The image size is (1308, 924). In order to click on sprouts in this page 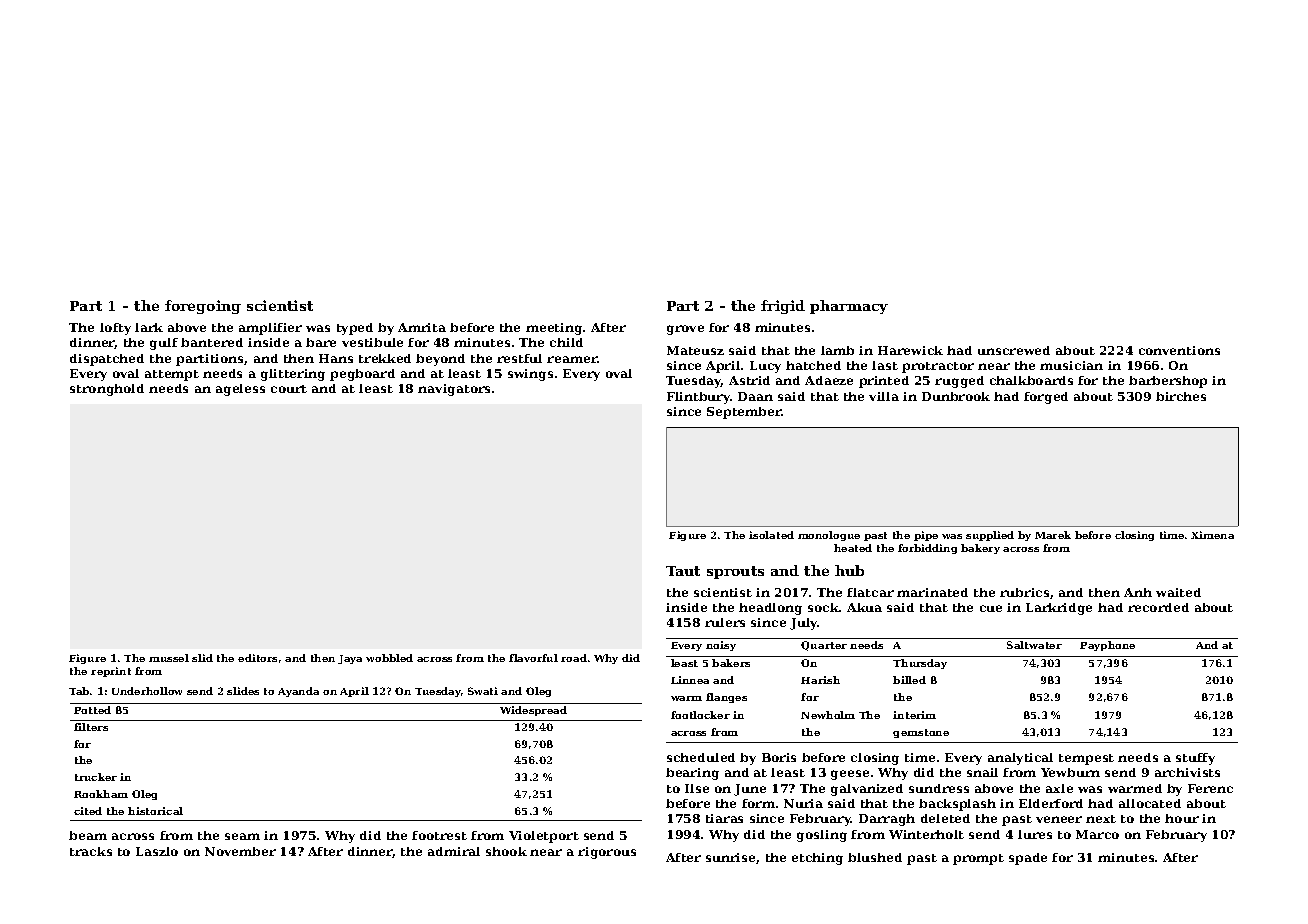, I will do `click(735, 572)`.
